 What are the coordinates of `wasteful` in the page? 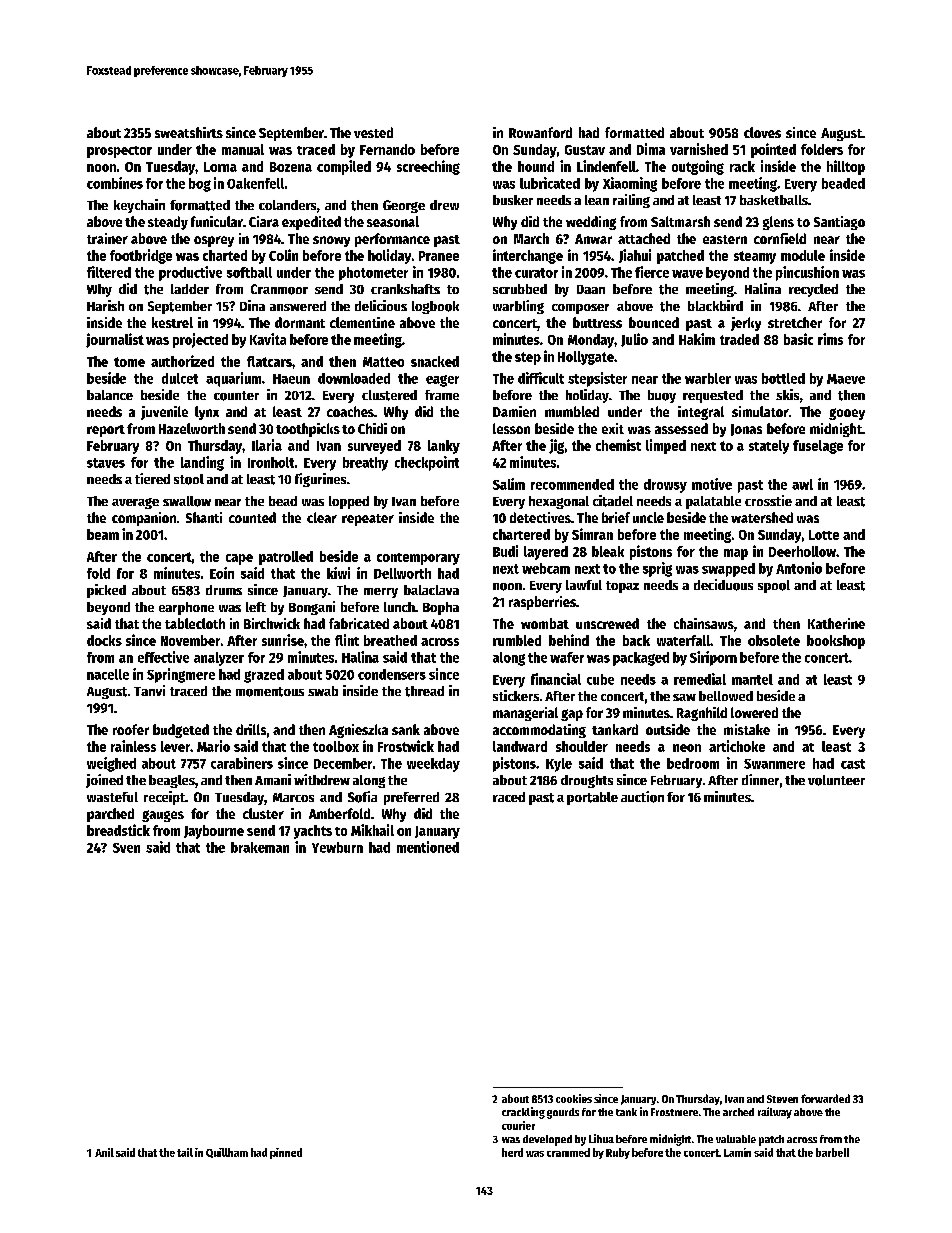 It's located at (112, 797).
